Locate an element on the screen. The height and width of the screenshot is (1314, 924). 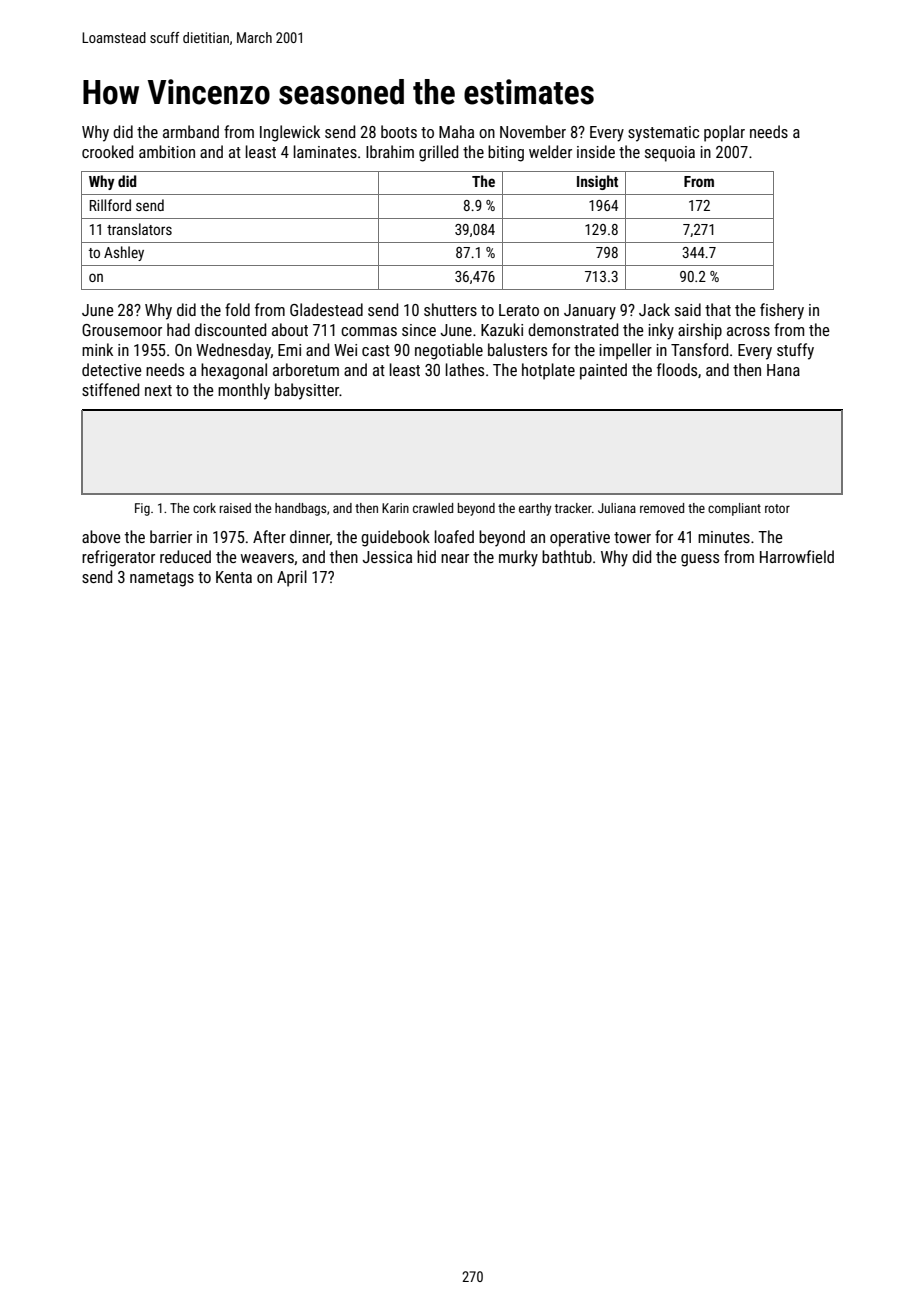
refrigerator is located at coordinates (118, 558).
